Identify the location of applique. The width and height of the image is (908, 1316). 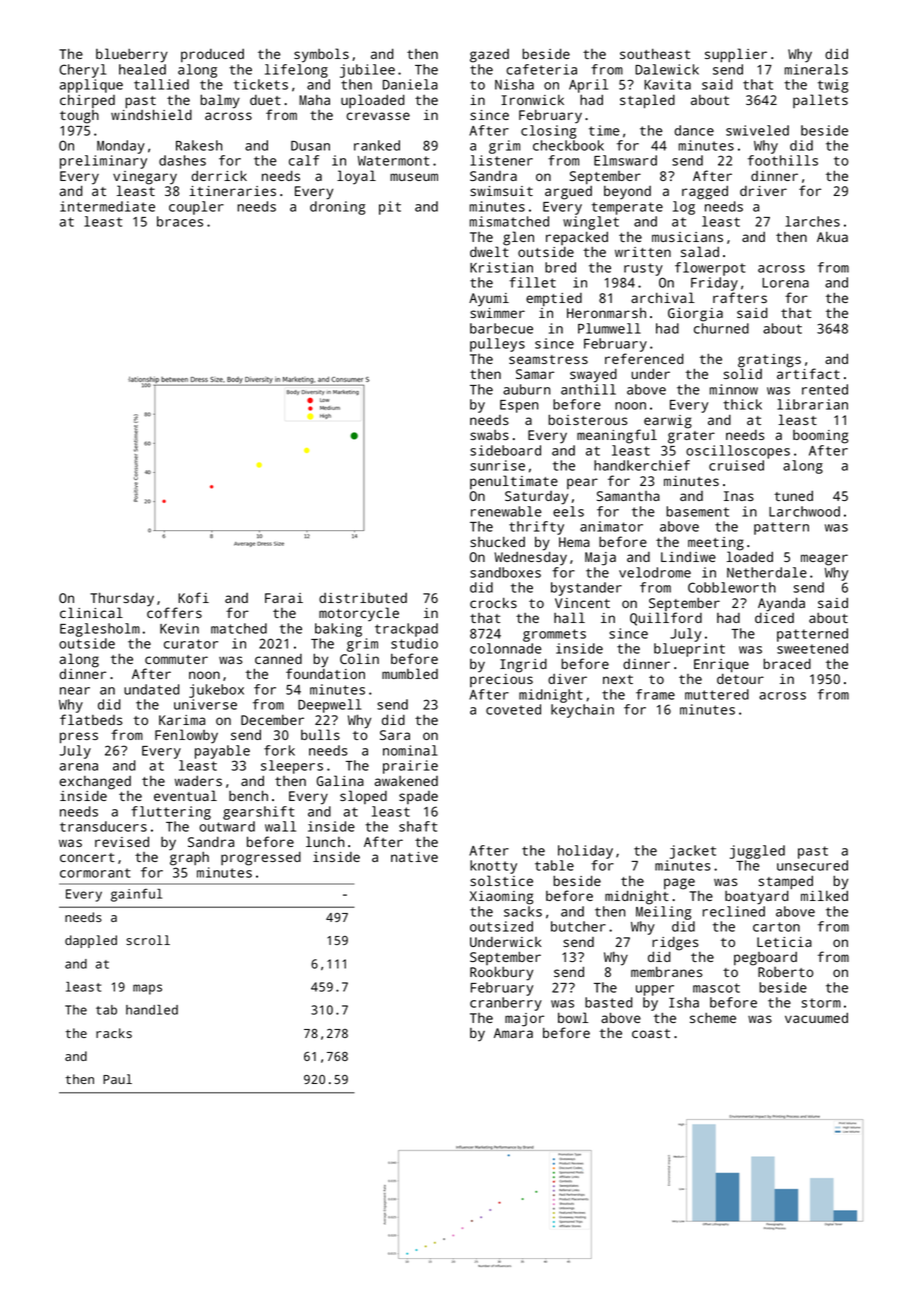
(91, 86).
